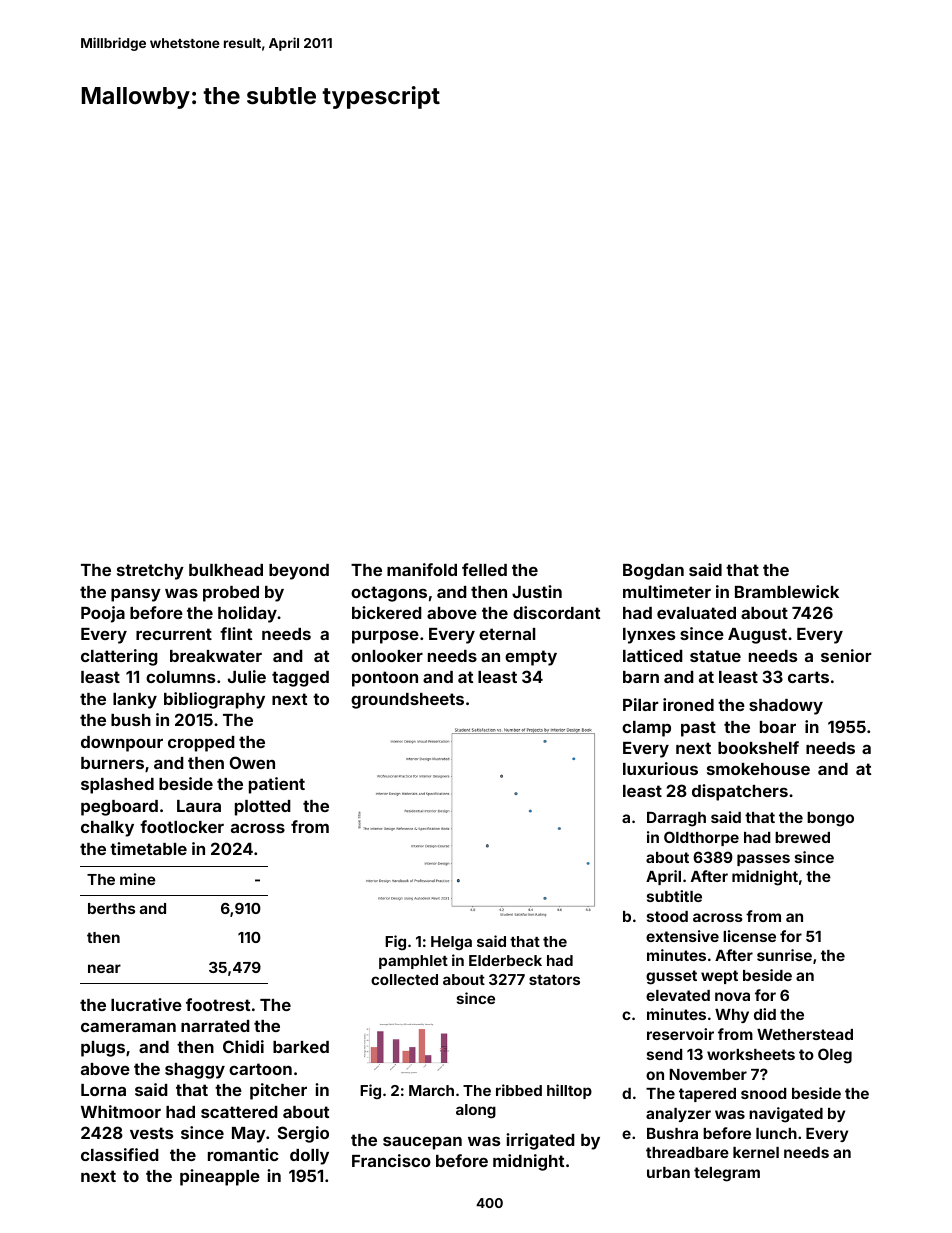 Image resolution: width=952 pixels, height=1233 pixels. I want to click on stretchy, so click(150, 572).
